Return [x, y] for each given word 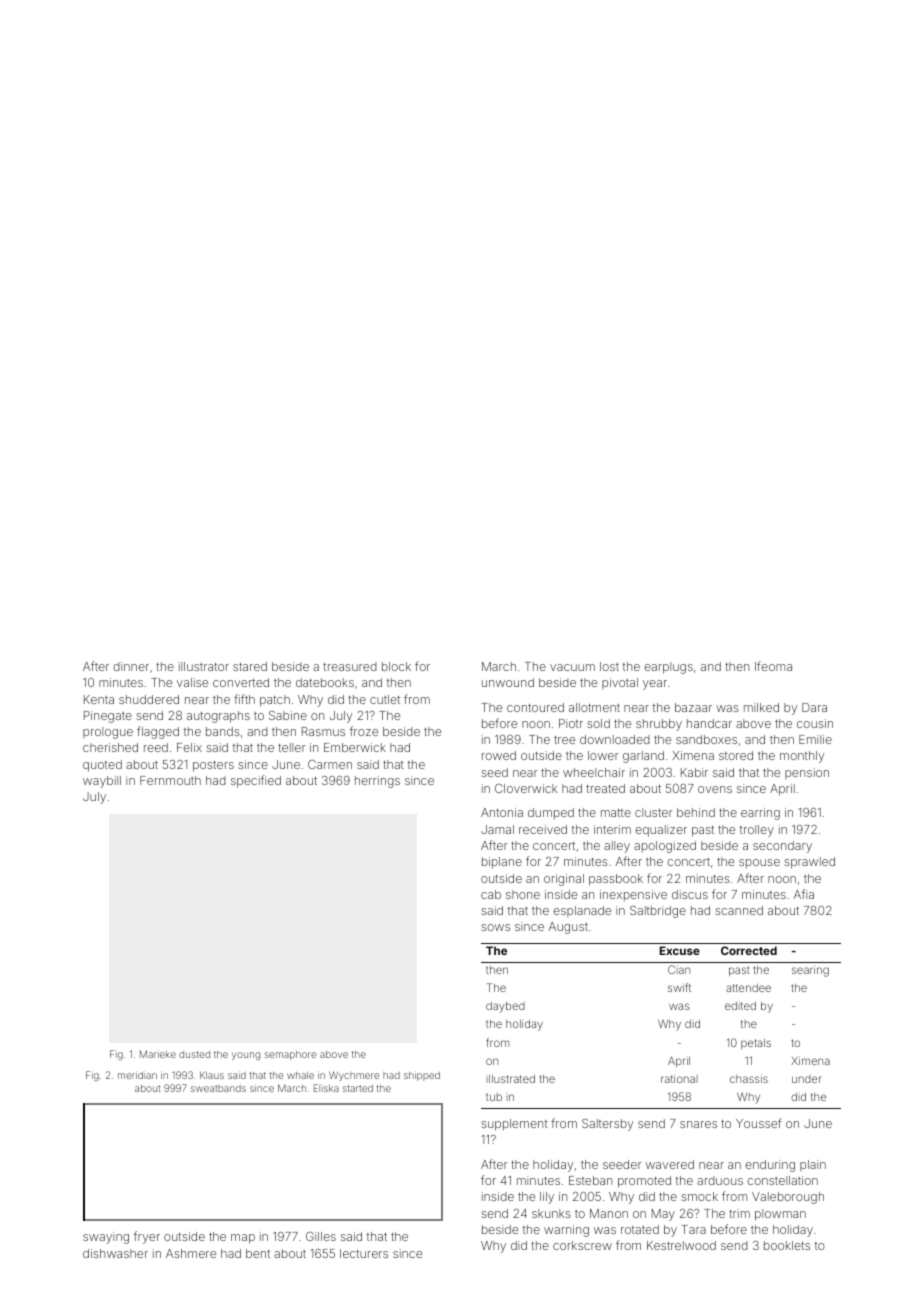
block [396, 666]
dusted [194, 1054]
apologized [665, 847]
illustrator [204, 666]
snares [698, 1124]
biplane [502, 862]
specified [256, 781]
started [358, 1088]
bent [258, 1253]
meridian [137, 1075]
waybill [102, 782]
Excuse [680, 950]
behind [696, 812]
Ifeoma [773, 666]
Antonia [502, 812]
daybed [505, 1007]
